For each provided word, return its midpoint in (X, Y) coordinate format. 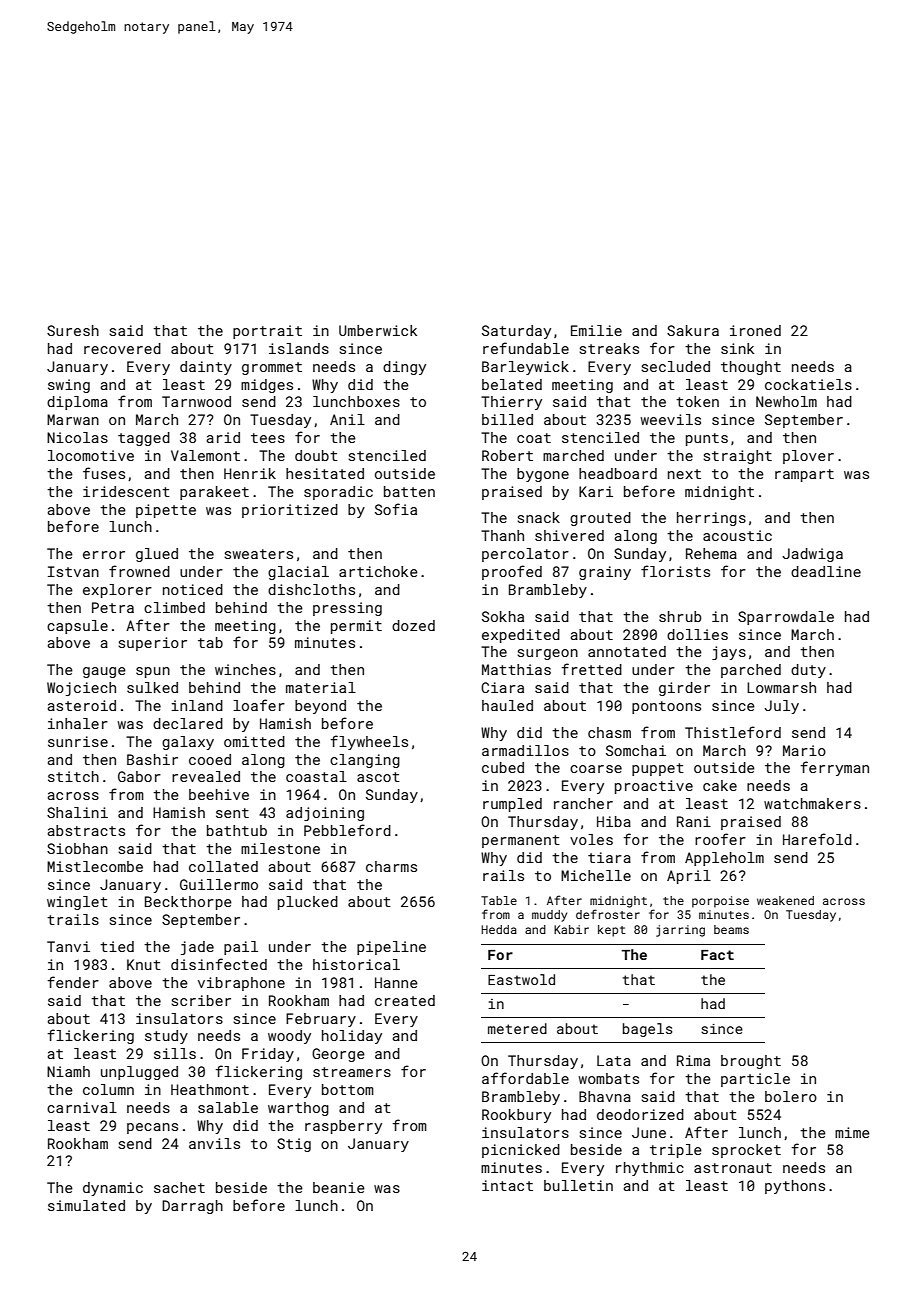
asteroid (81, 705)
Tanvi (68, 946)
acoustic (737, 535)
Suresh (73, 330)
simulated (86, 1205)
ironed (755, 330)
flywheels (369, 742)
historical (356, 964)
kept (612, 931)
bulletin (578, 1185)
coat (534, 438)
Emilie (596, 330)
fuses (104, 473)
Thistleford (733, 732)
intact (507, 1185)
